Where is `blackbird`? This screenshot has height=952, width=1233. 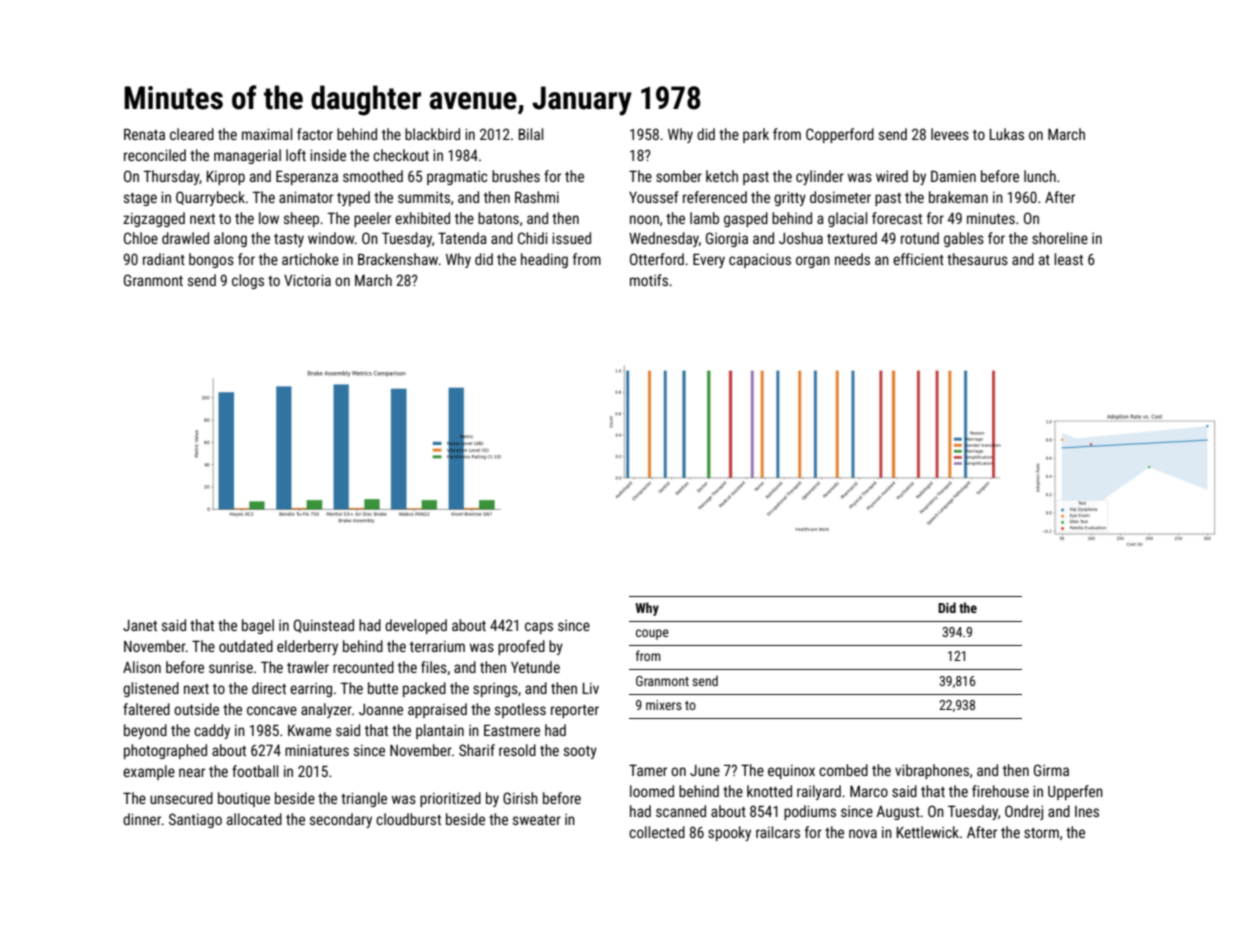
blackbird is located at coordinates (432, 134).
